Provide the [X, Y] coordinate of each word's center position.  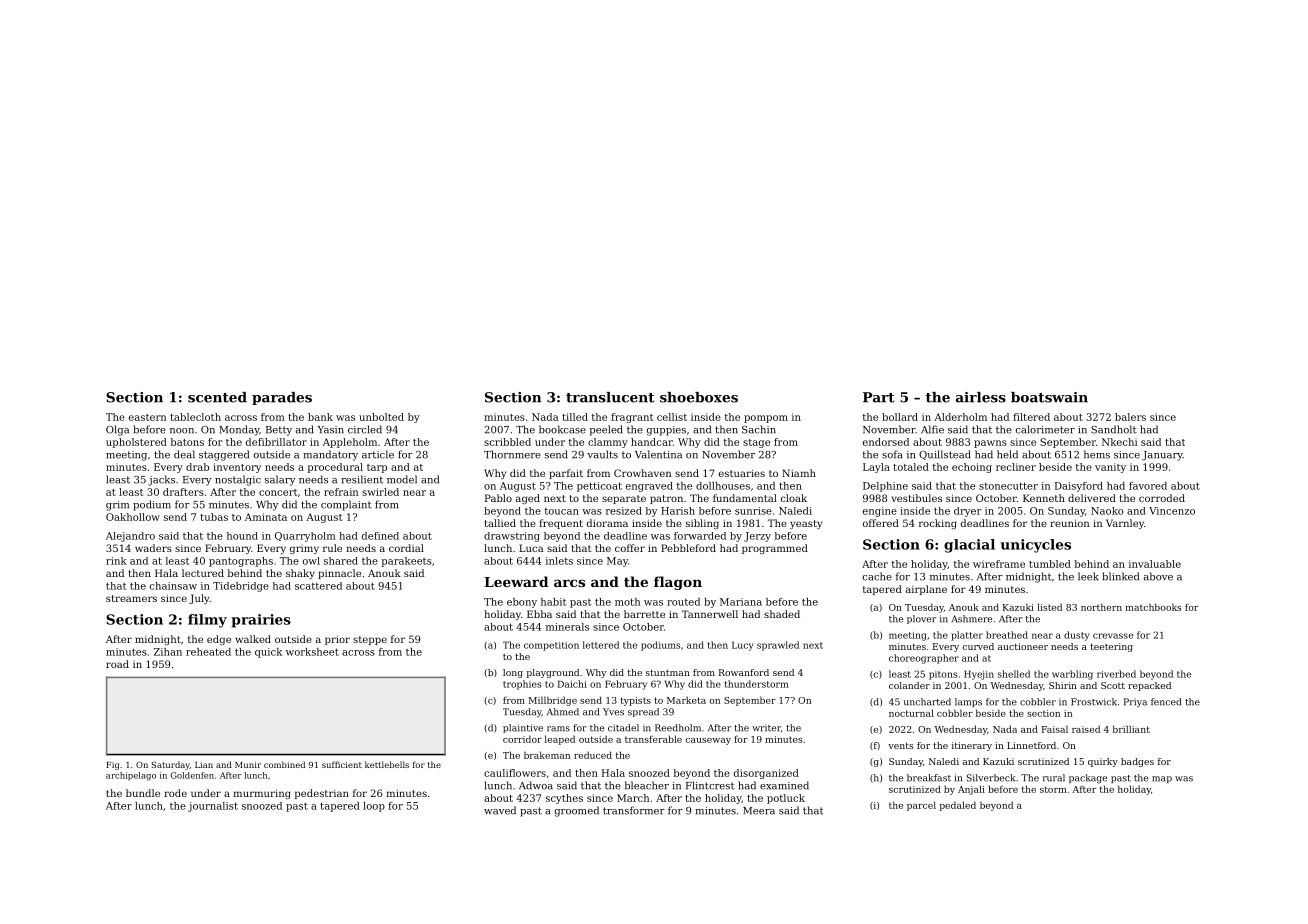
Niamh [799, 473]
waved [500, 810]
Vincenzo [1172, 511]
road [117, 664]
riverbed [1116, 674]
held [1007, 454]
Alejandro [130, 537]
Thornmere [512, 454]
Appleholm [350, 443]
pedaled [958, 806]
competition [551, 646]
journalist [213, 807]
